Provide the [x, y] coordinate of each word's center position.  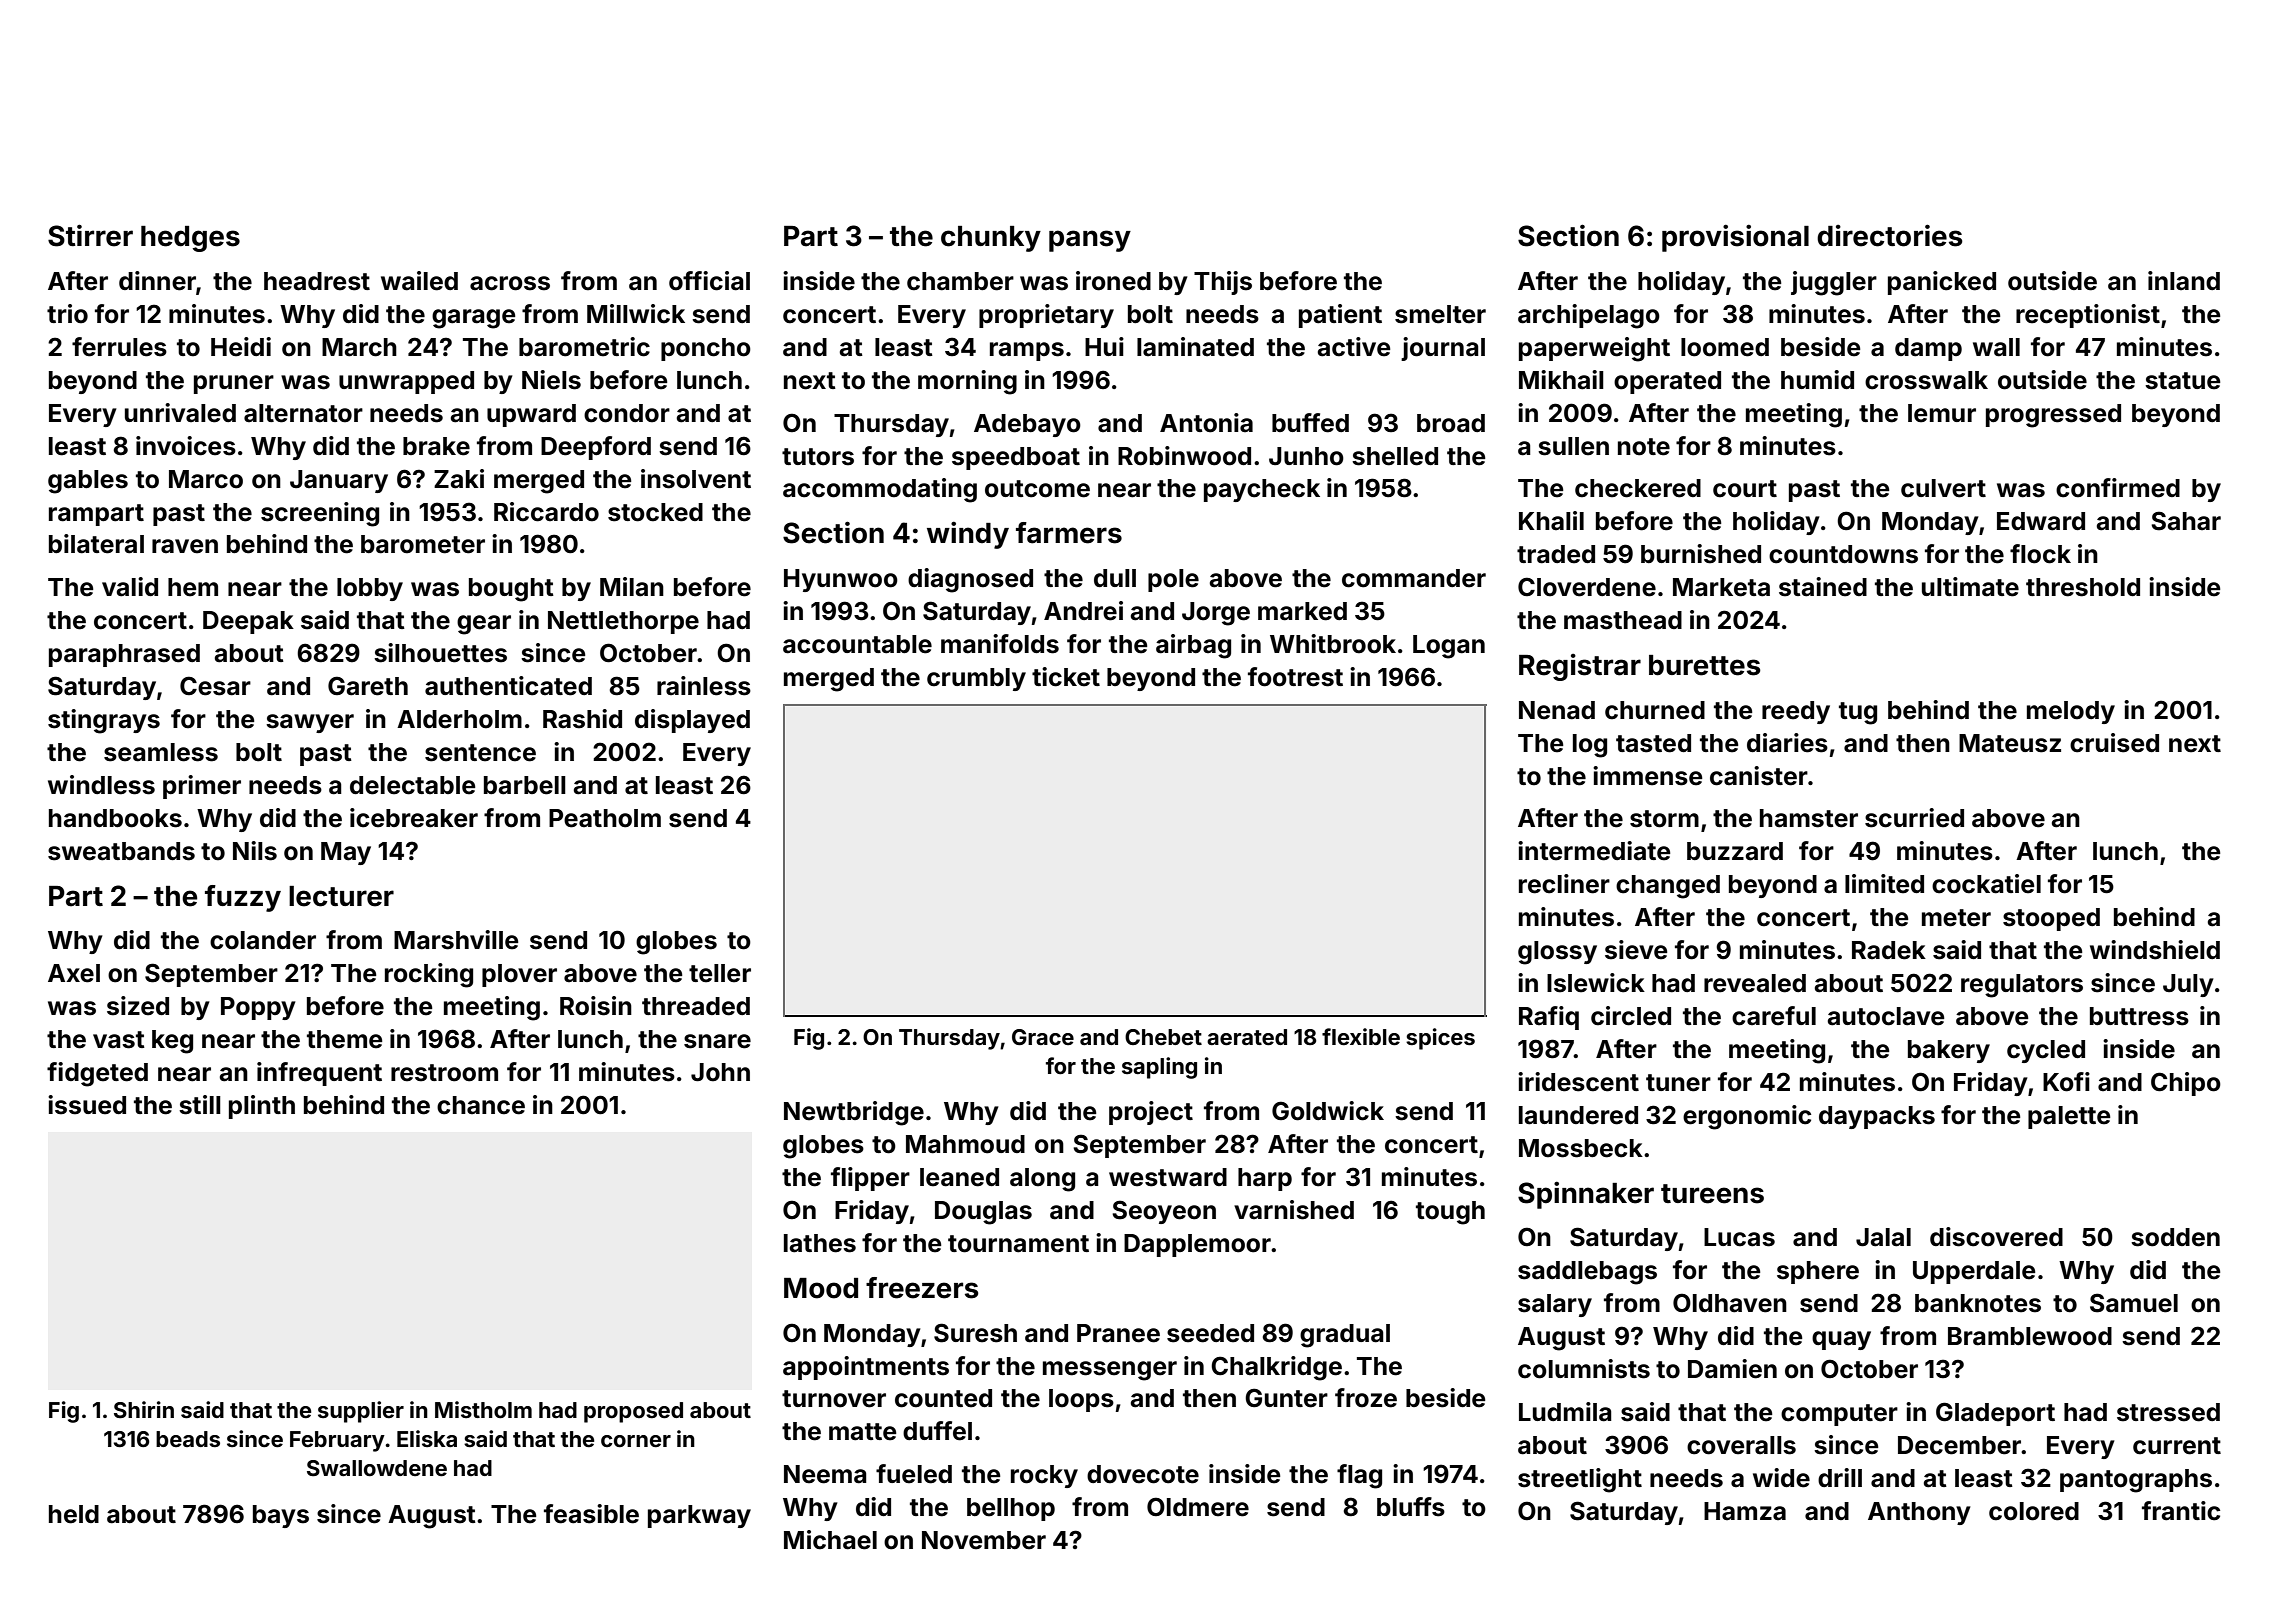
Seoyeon [1164, 1212]
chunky [991, 239]
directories [1890, 235]
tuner [1678, 1083]
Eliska [427, 1438]
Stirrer [90, 235]
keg [172, 1042]
